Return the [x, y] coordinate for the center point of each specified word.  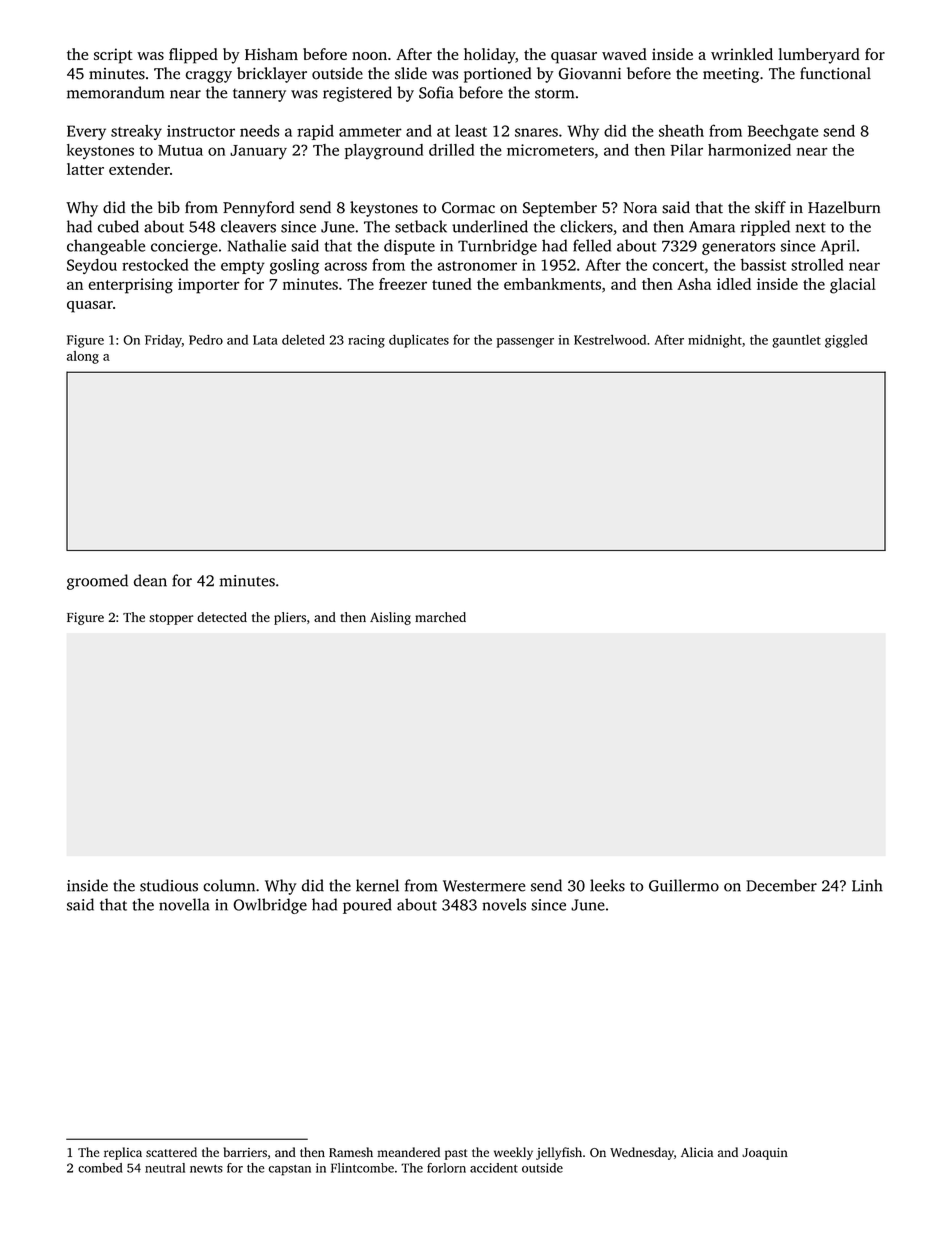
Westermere [484, 886]
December [781, 885]
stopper [171, 619]
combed [100, 1168]
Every [86, 132]
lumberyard [819, 56]
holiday [489, 56]
